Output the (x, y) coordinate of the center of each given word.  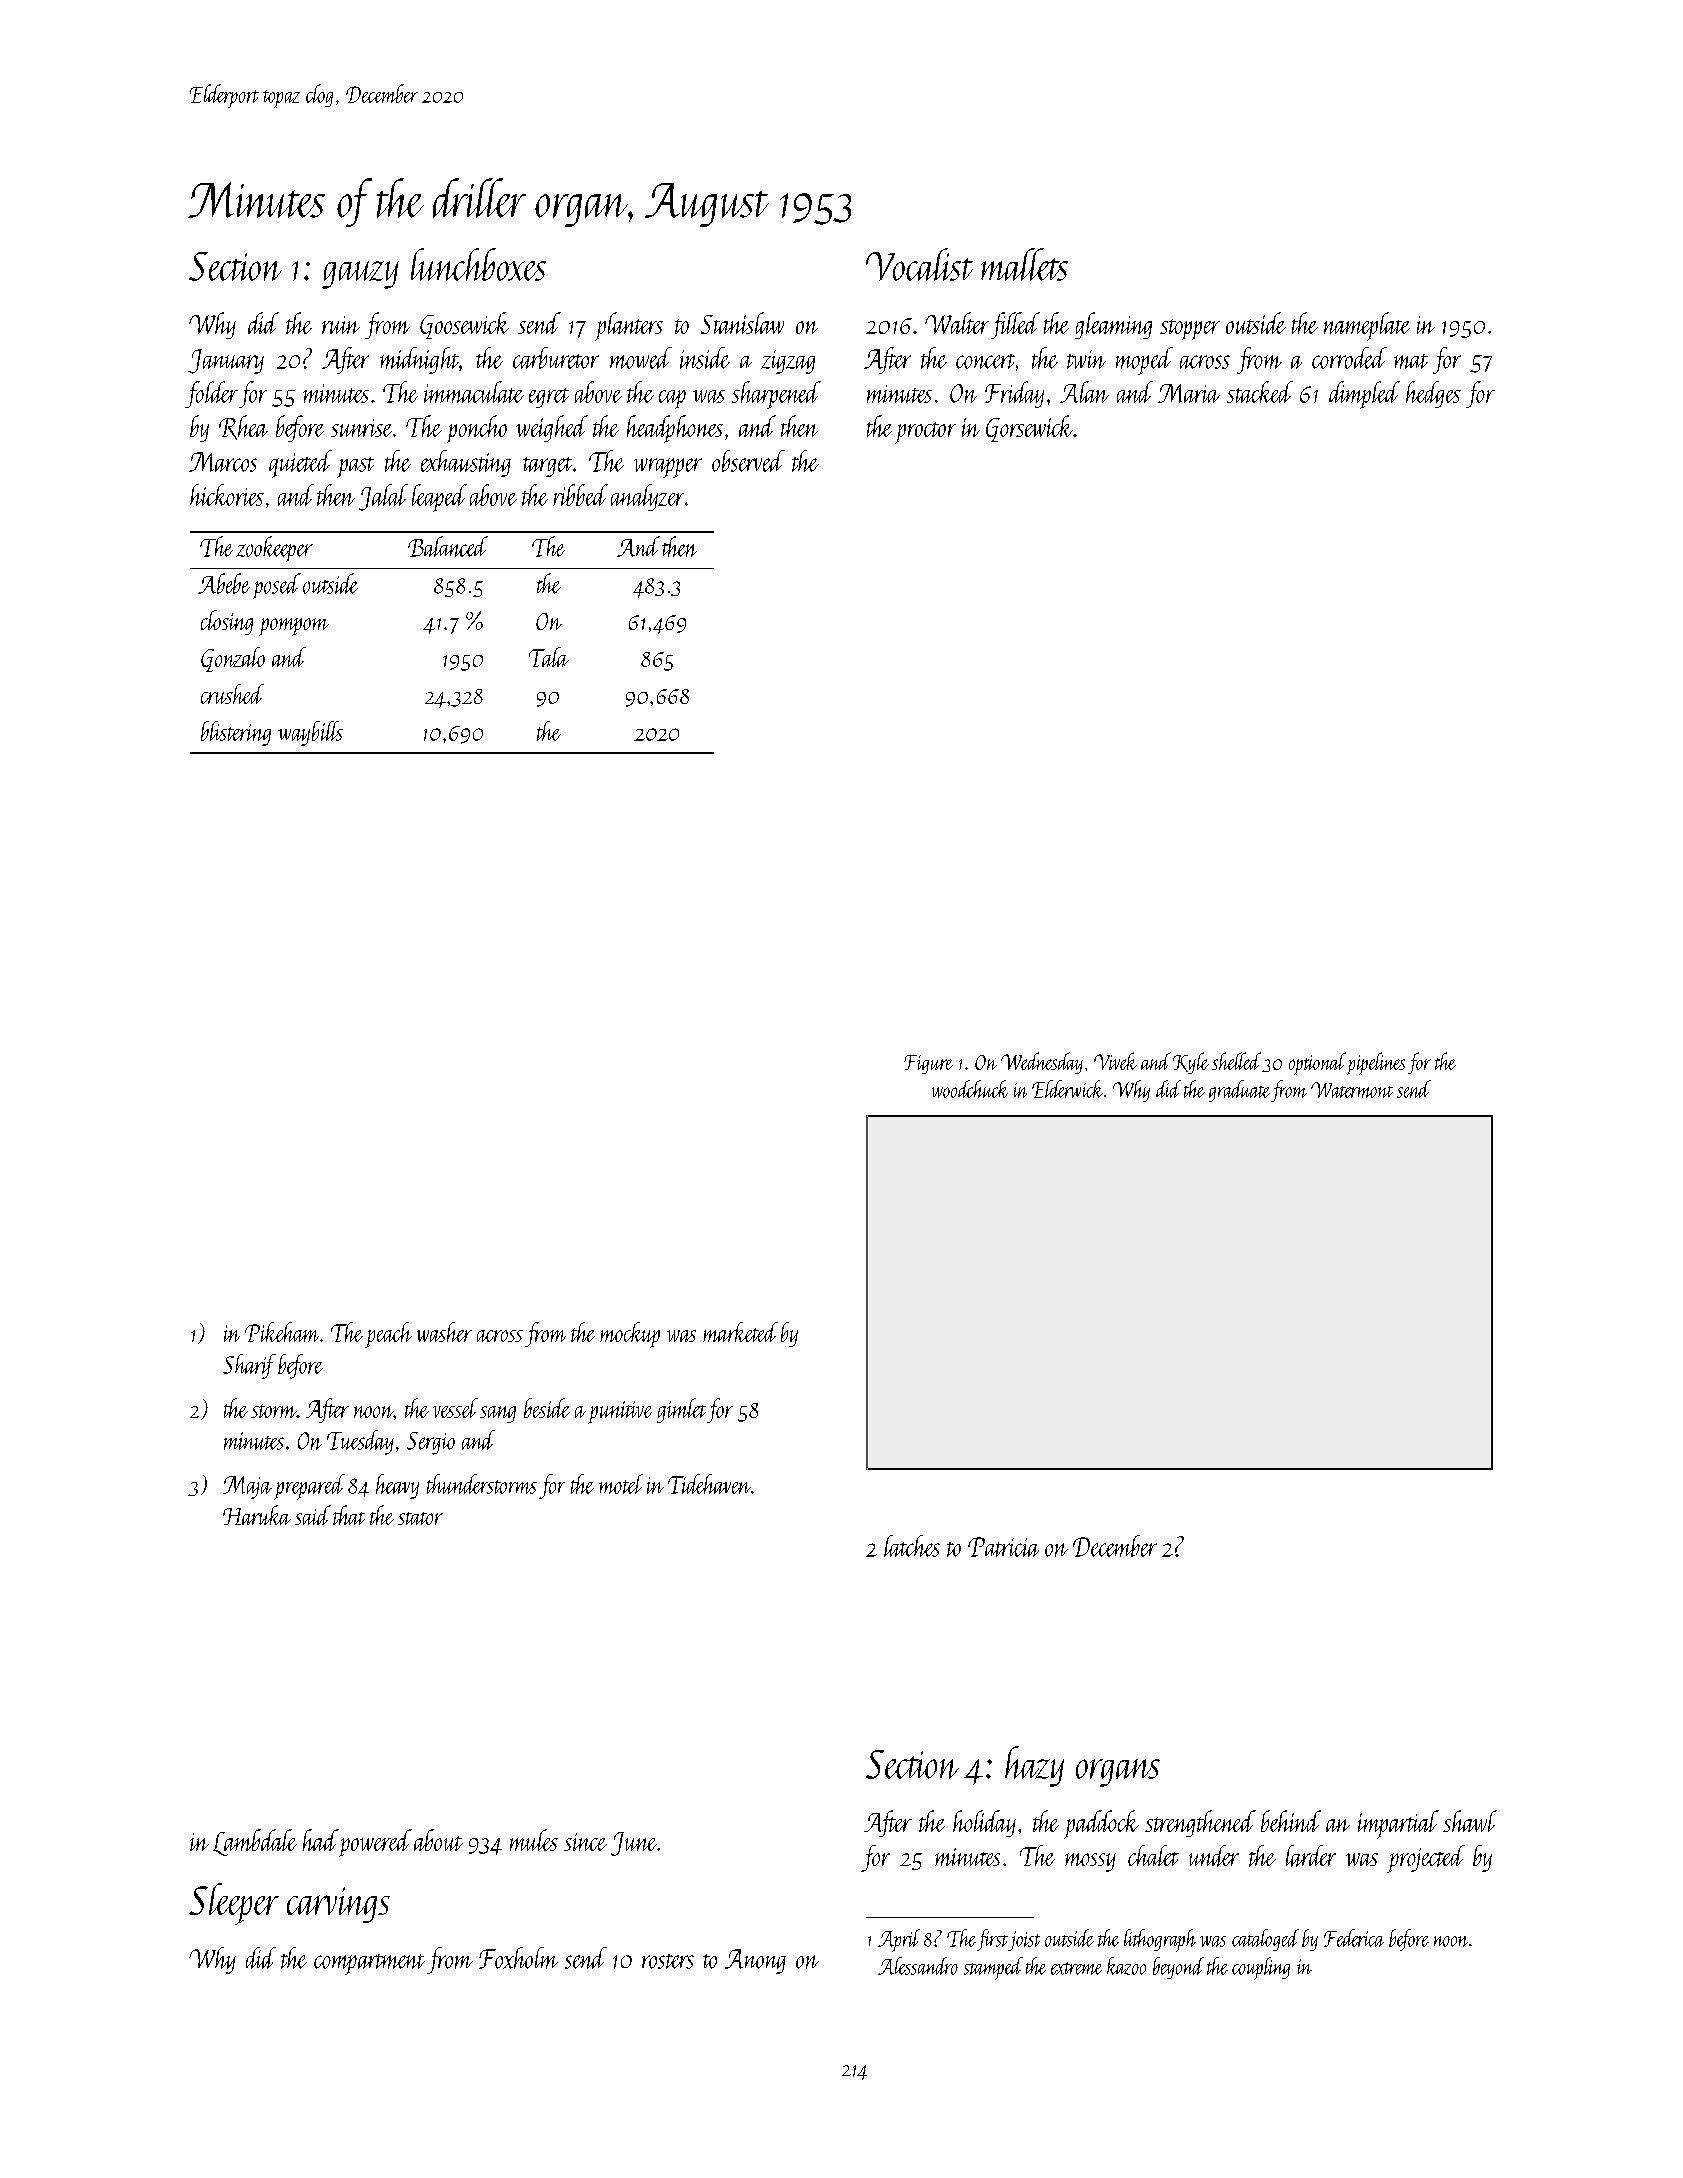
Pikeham (282, 1332)
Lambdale (255, 1842)
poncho (477, 429)
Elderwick (1067, 1089)
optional (1317, 1063)
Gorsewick (1029, 428)
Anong (755, 1961)
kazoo (1126, 1966)
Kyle (1191, 1063)
